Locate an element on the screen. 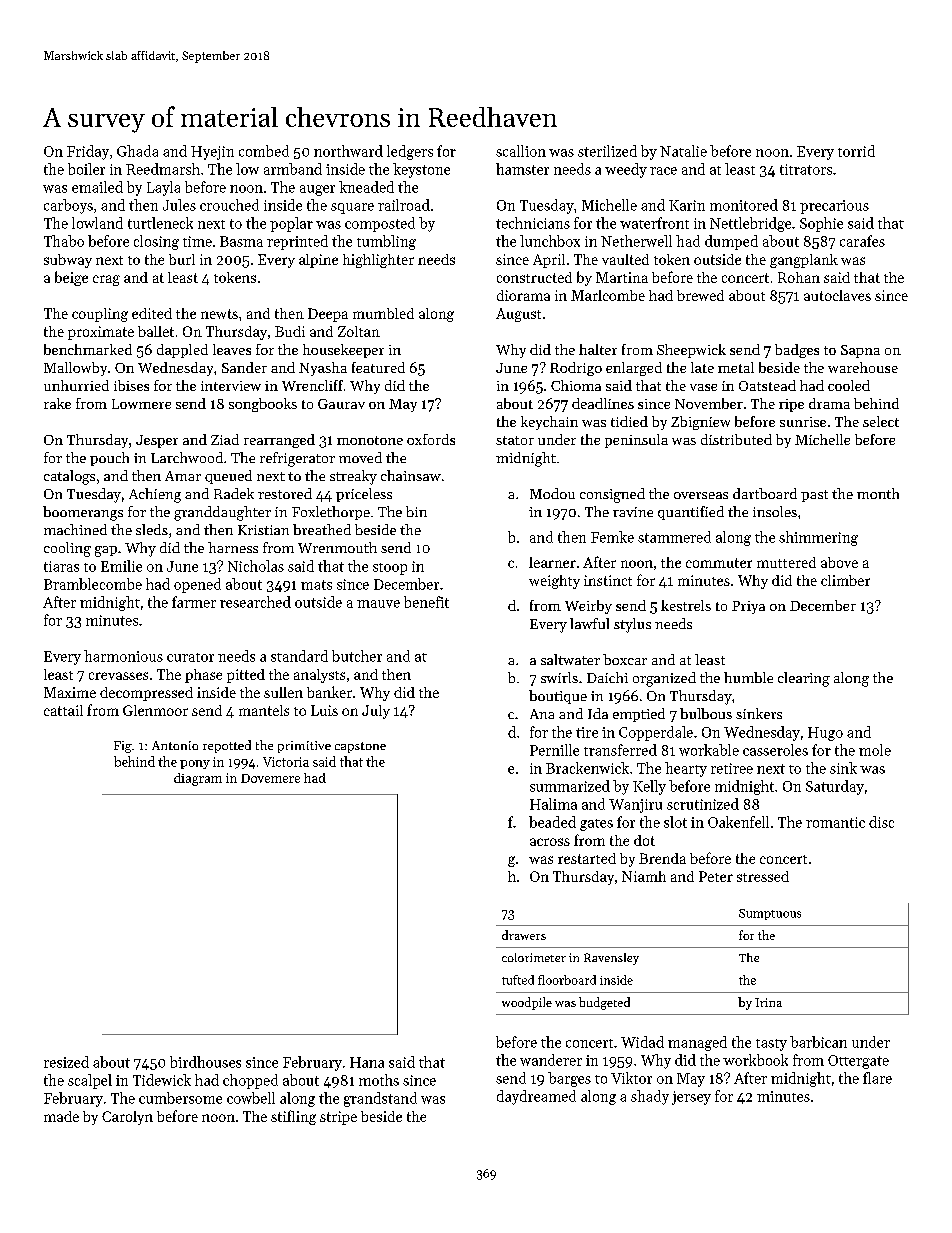 The width and height of the screenshot is (952, 1233). peninsula is located at coordinates (636, 441).
